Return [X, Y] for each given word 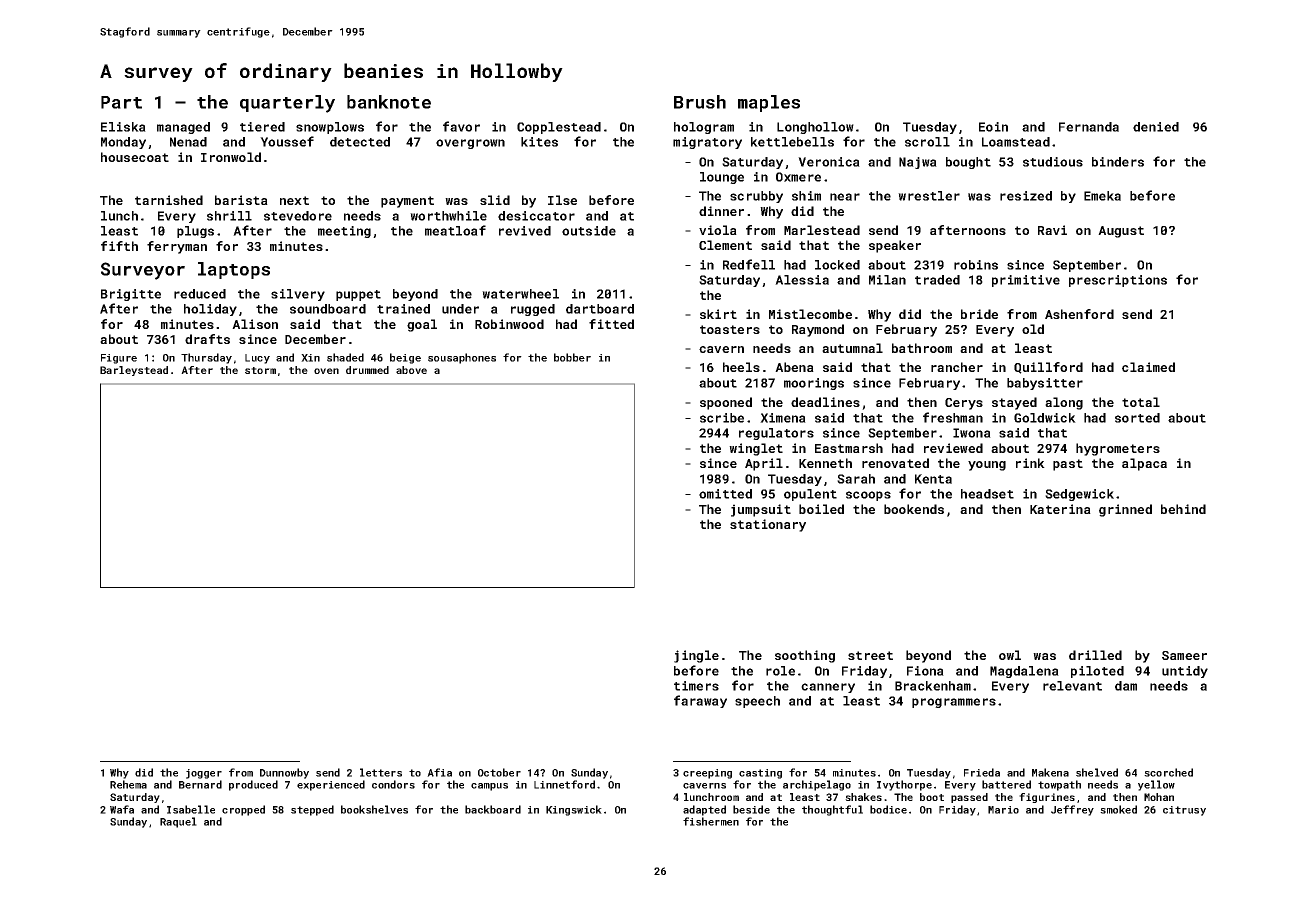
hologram [704, 128]
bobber [572, 357]
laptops [234, 270]
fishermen [711, 821]
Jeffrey [1072, 810]
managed [183, 128]
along [1064, 403]
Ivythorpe [904, 785]
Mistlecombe [810, 314]
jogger [204, 774]
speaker [895, 246]
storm [260, 370]
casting [760, 774]
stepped [312, 810]
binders [1118, 162]
